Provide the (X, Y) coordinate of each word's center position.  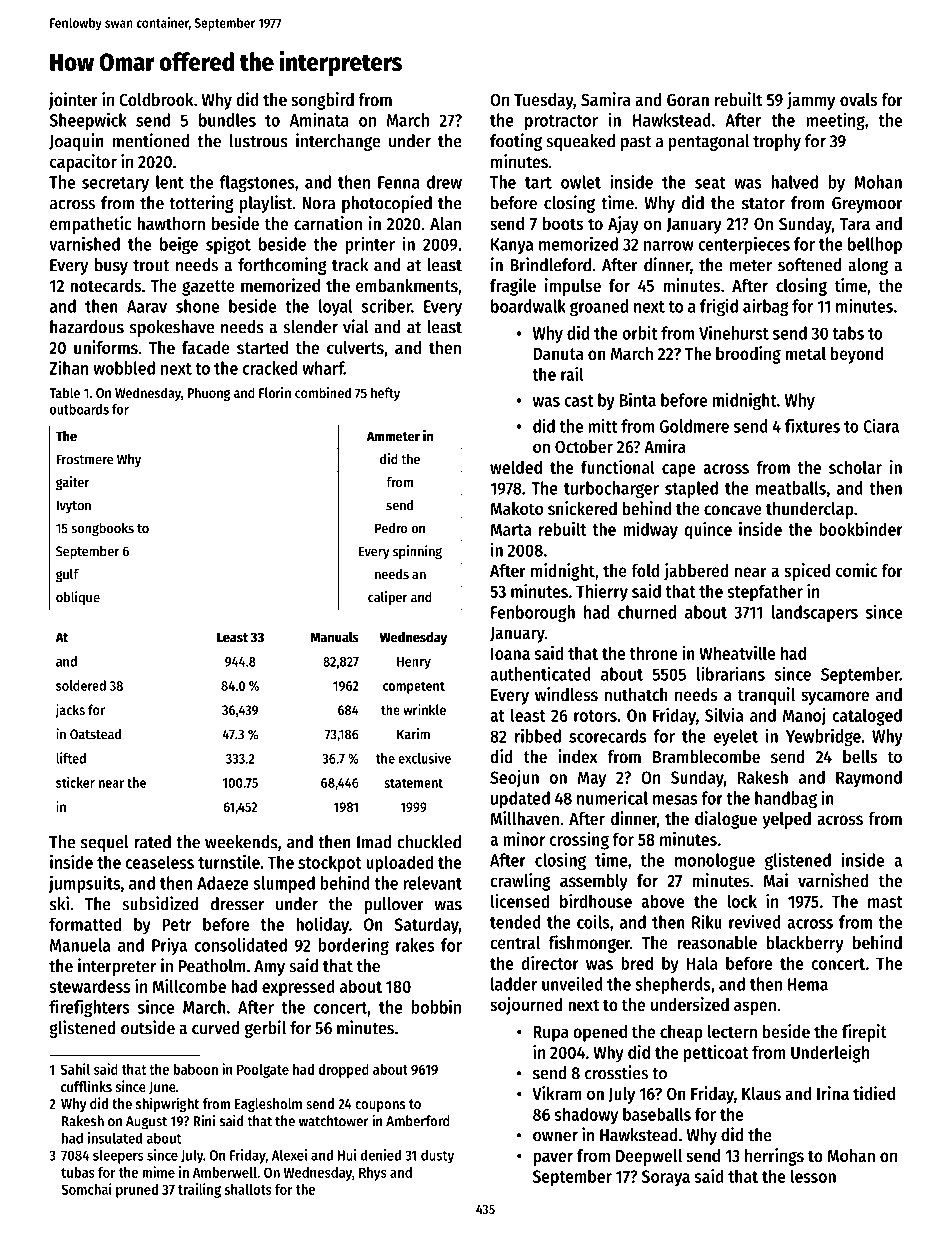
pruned (137, 1191)
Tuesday (543, 101)
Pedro (391, 528)
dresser (237, 904)
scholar (855, 467)
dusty (437, 1156)
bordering (353, 946)
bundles (227, 120)
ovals (858, 99)
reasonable (717, 942)
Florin (275, 392)
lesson (813, 1176)
